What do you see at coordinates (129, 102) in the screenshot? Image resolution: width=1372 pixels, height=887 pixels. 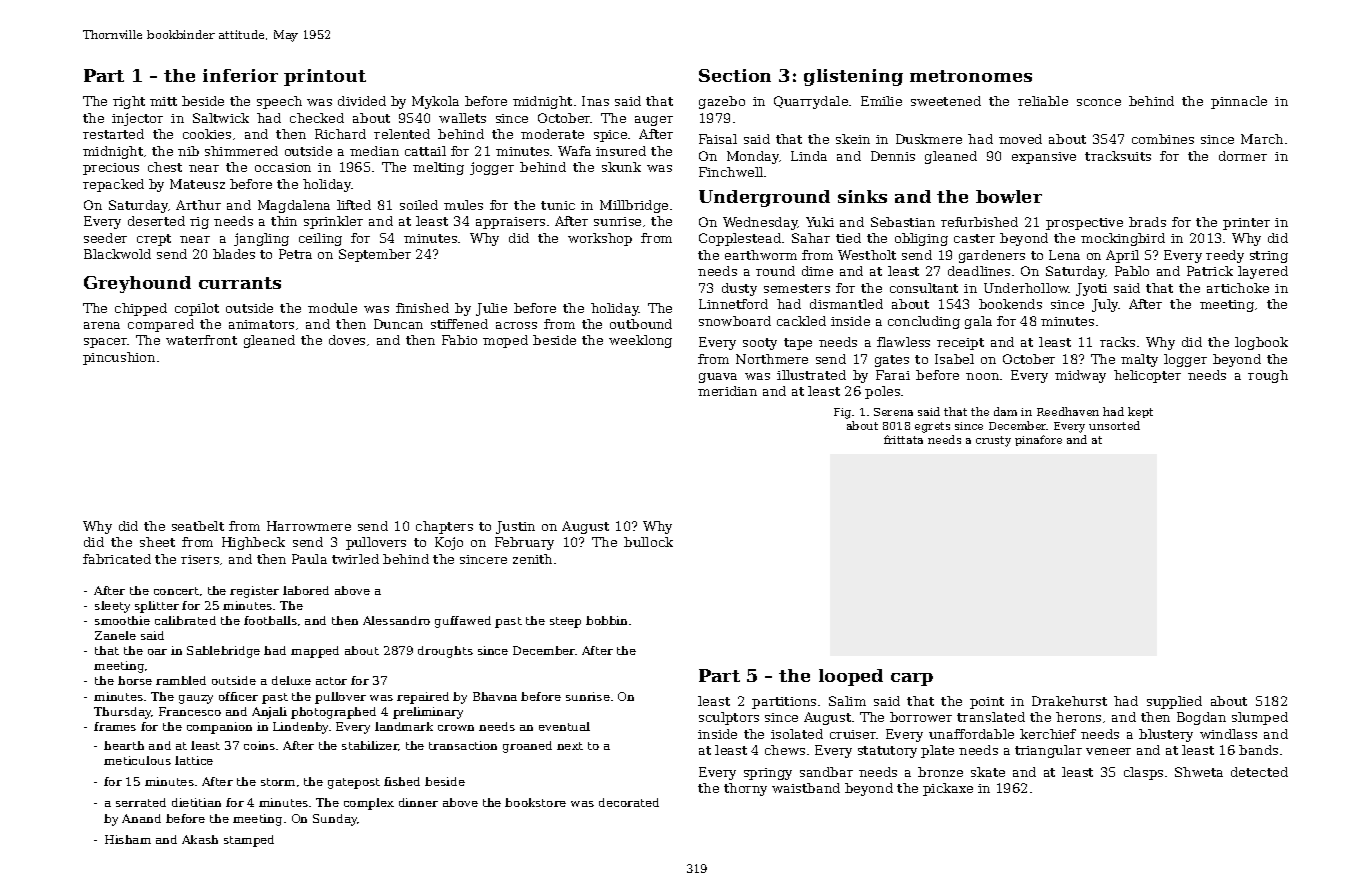 I see `right` at bounding box center [129, 102].
